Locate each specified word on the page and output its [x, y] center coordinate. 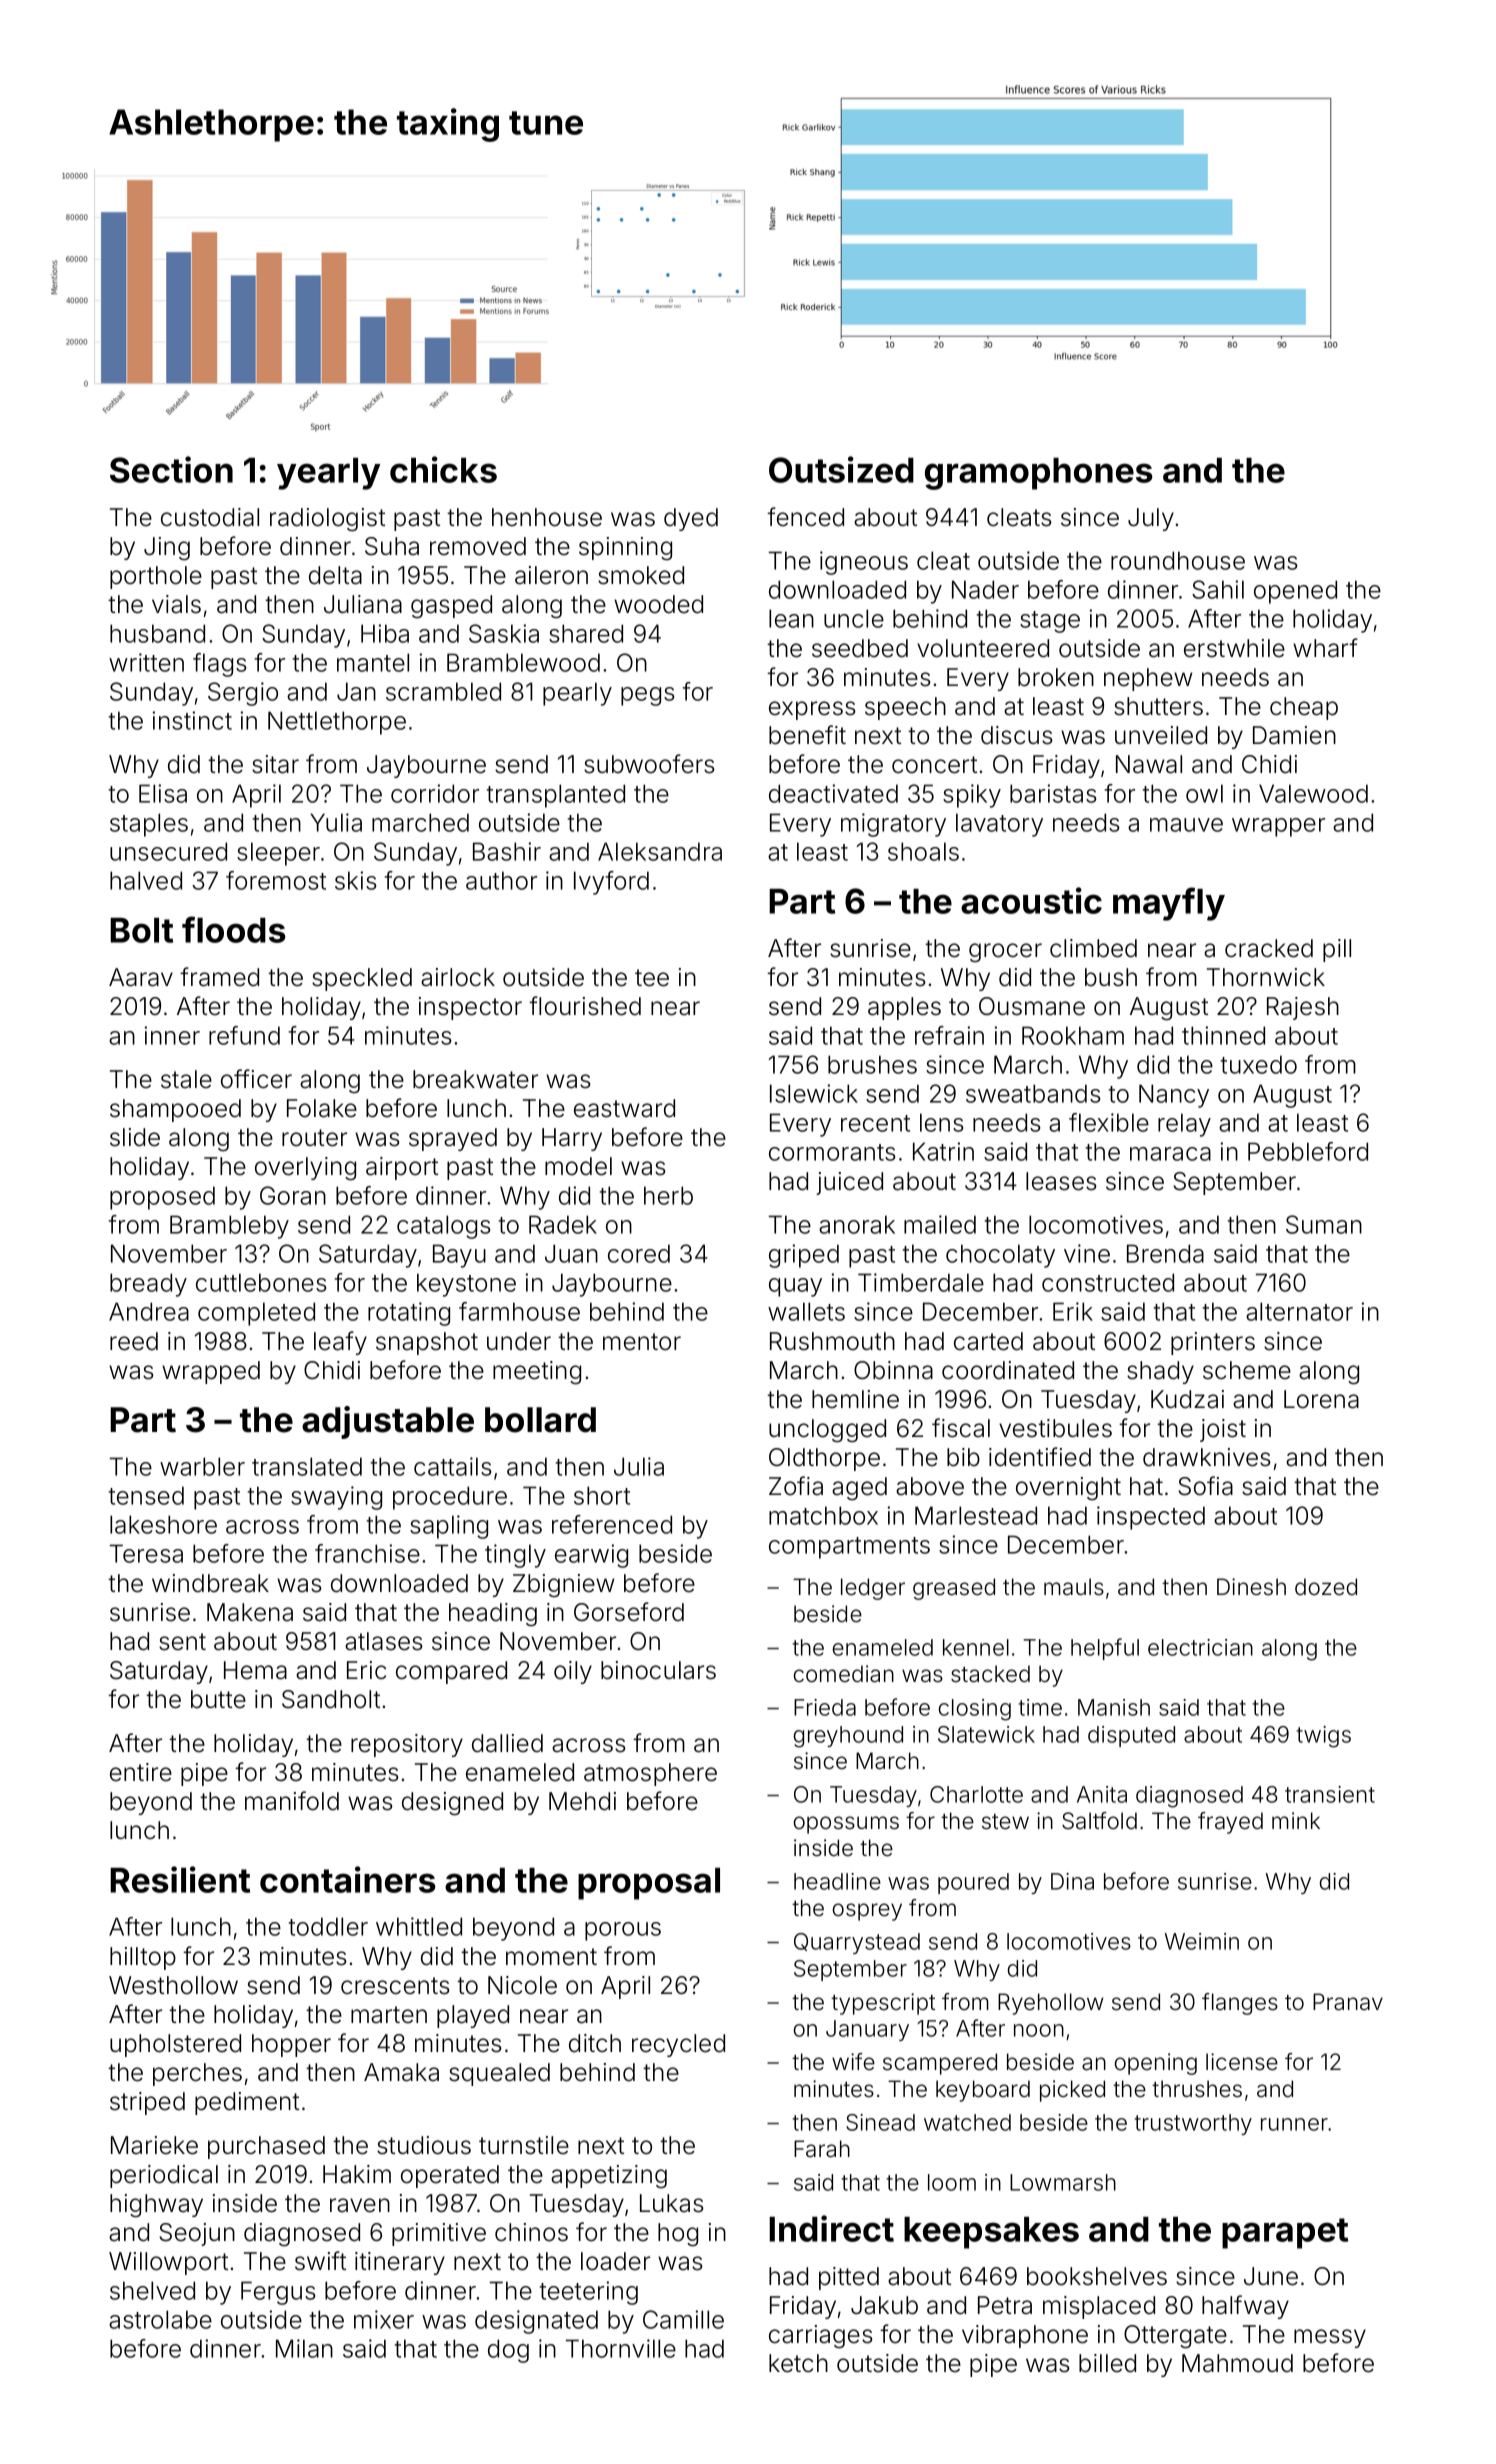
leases [1061, 1181]
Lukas [672, 2203]
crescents [395, 1986]
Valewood [1313, 793]
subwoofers [649, 764]
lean [791, 618]
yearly [328, 474]
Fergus [278, 2293]
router [314, 1138]
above [930, 1486]
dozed [1326, 1587]
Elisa [163, 793]
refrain [949, 1035]
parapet [1285, 2233]
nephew [1148, 679]
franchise [367, 1553]
